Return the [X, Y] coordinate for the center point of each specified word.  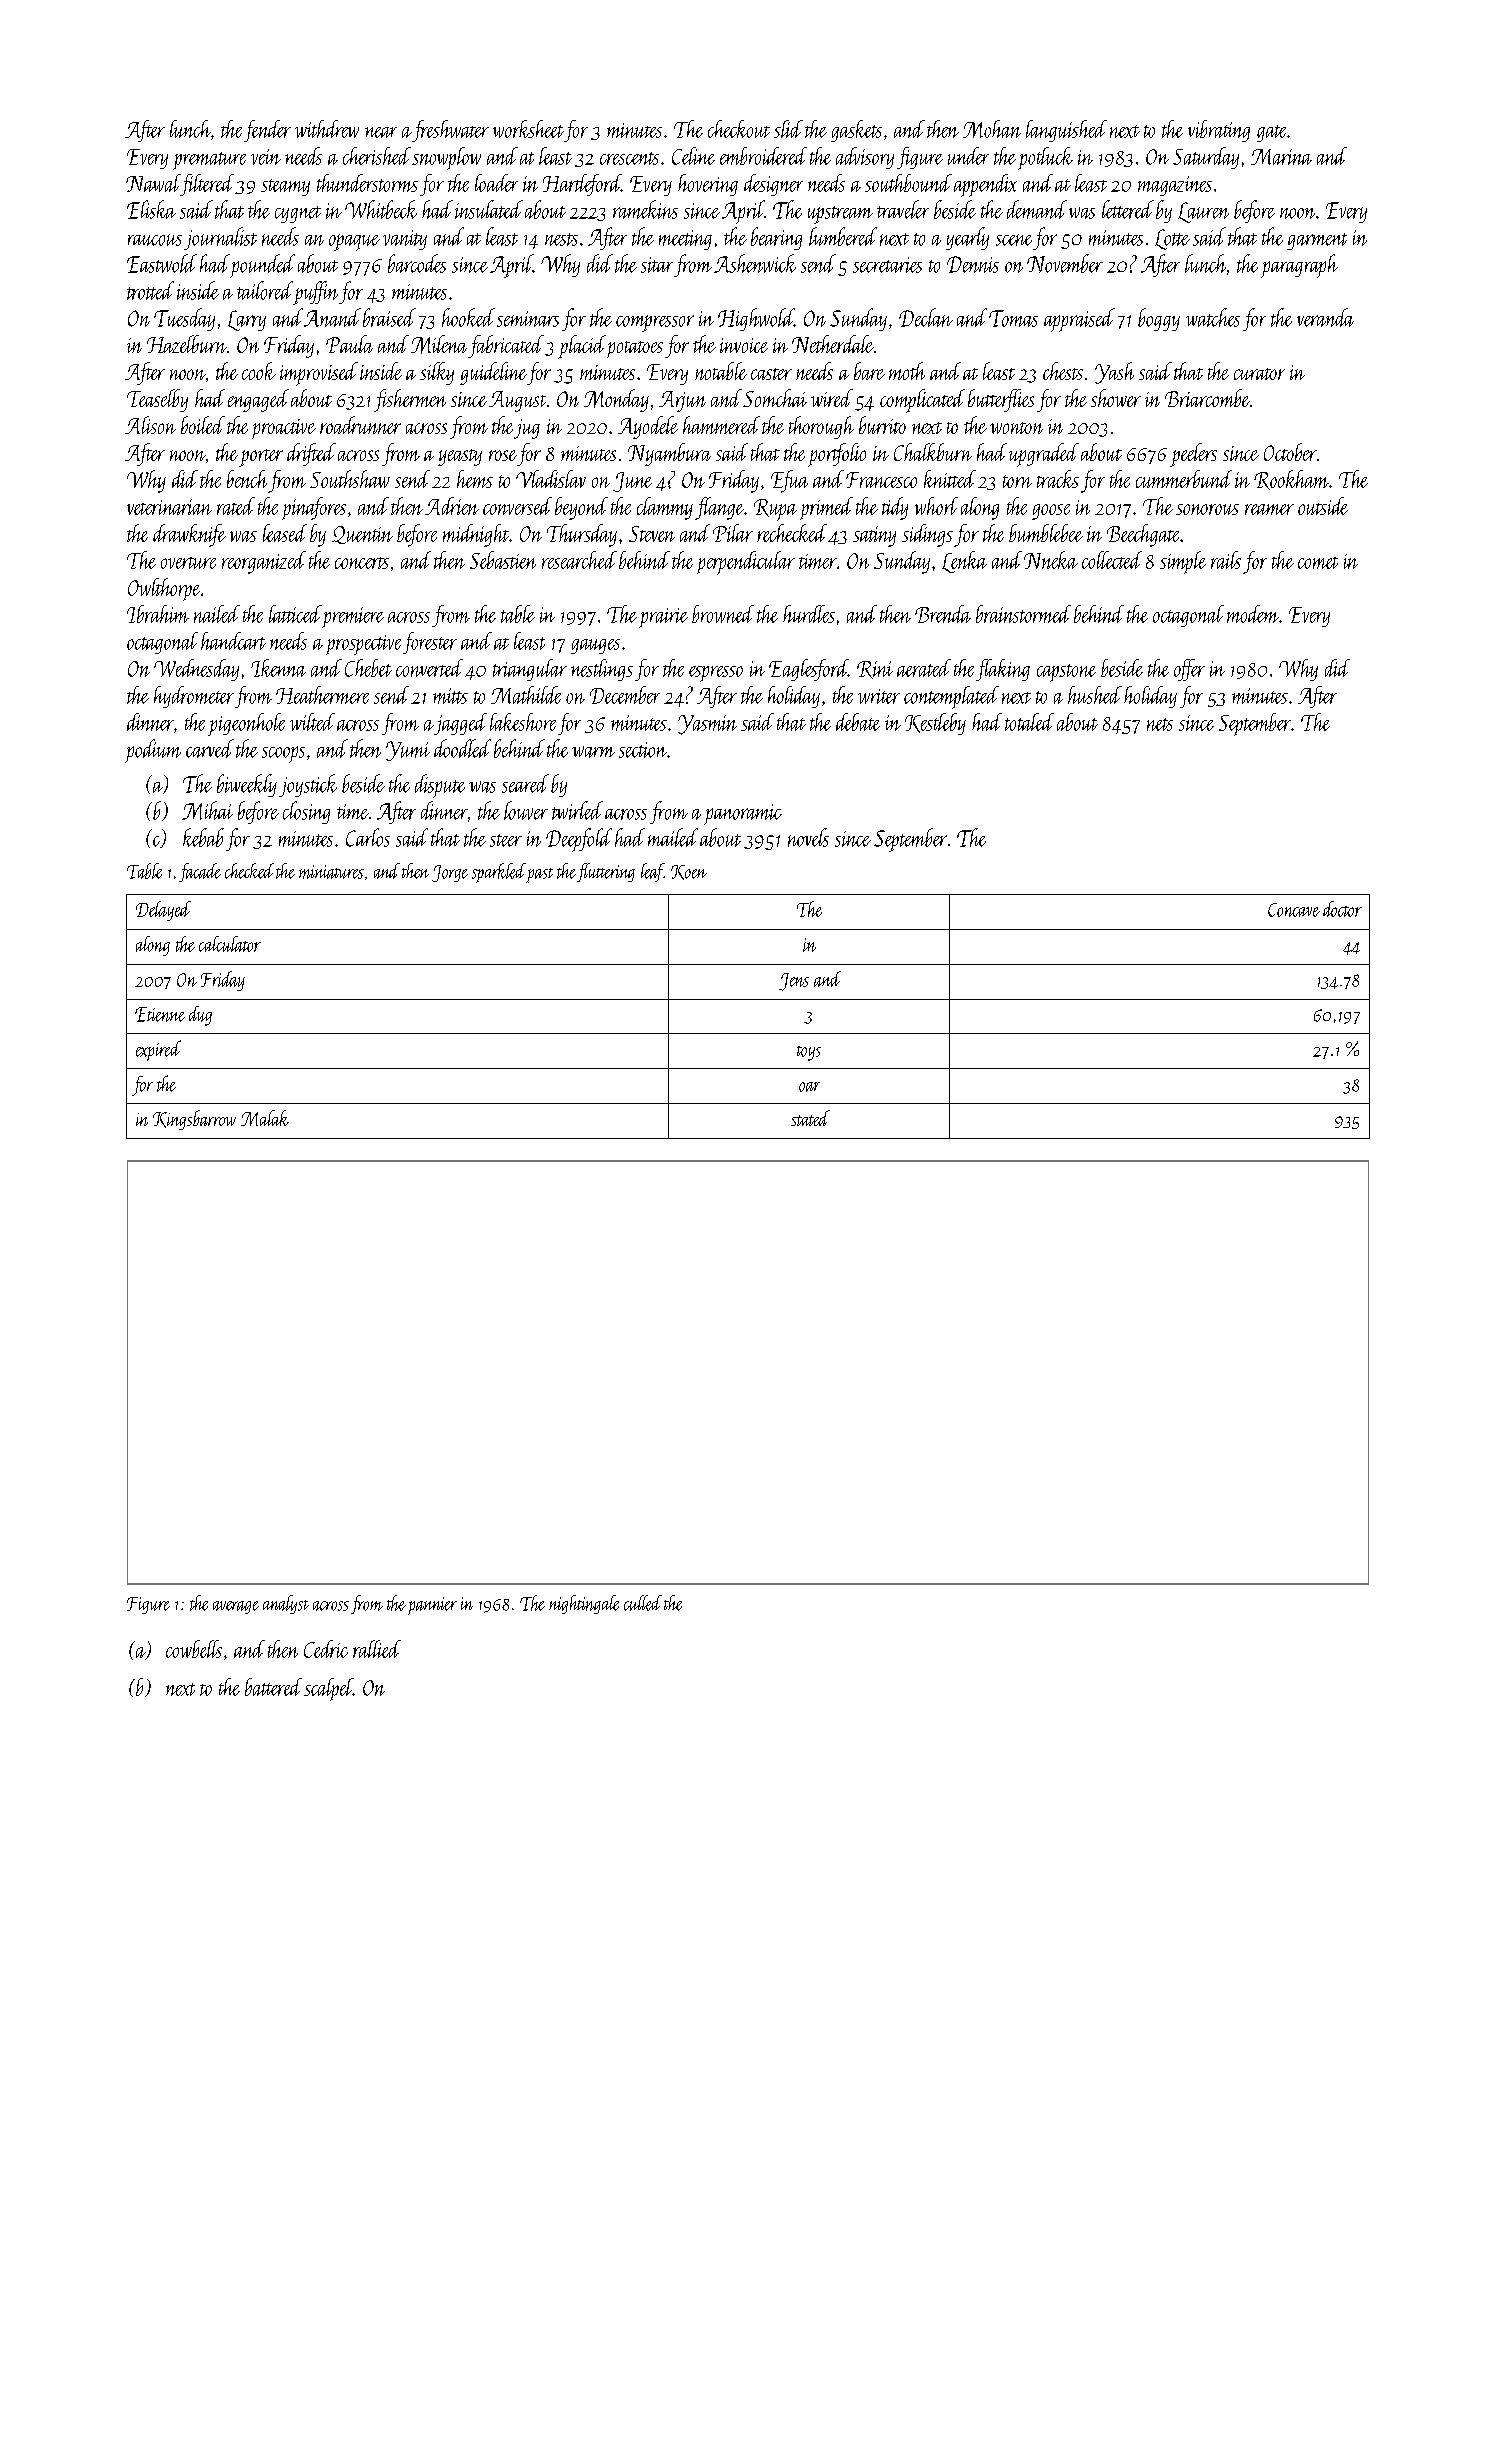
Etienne [160, 1014]
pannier [432, 1606]
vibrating [1219, 131]
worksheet [528, 129]
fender [267, 131]
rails [1226, 560]
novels [808, 837]
